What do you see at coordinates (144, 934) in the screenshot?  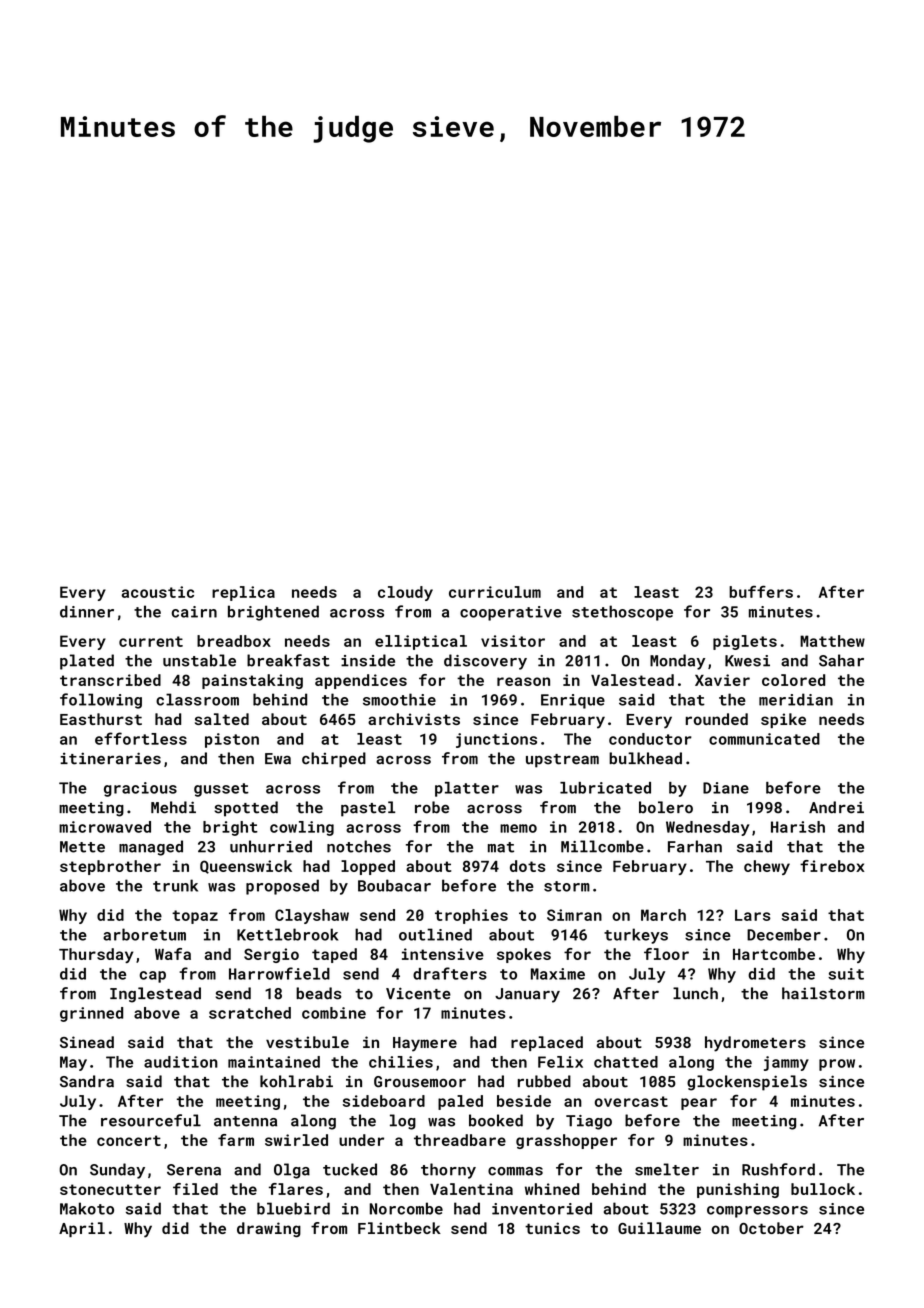 I see `arboretum` at bounding box center [144, 934].
